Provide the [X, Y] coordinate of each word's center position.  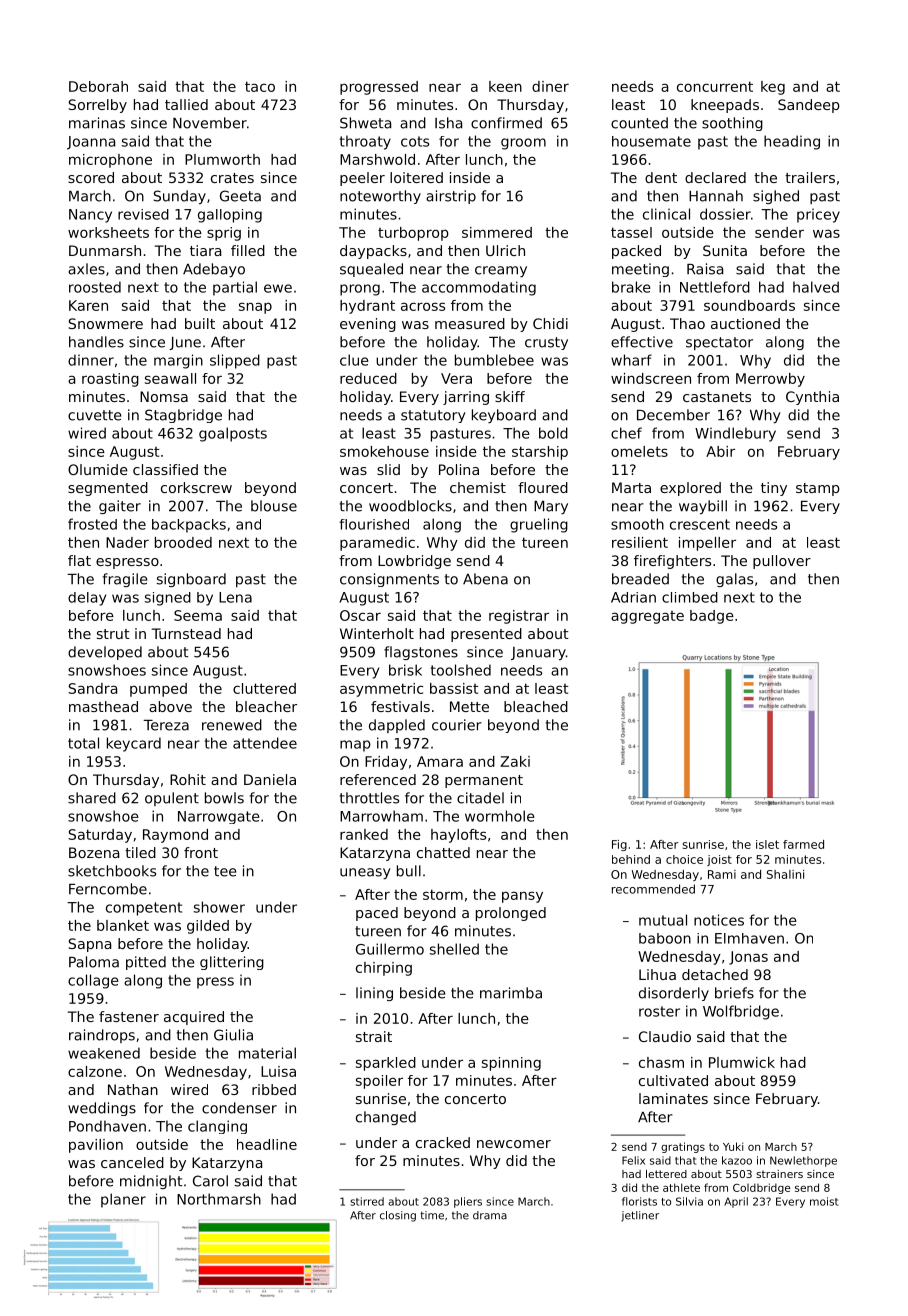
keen [505, 86]
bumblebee [494, 360]
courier [457, 725]
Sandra [92, 688]
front [201, 852]
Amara [440, 761]
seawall [170, 378]
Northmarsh [219, 1199]
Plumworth [222, 159]
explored [690, 489]
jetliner [640, 1216]
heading [792, 142]
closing [398, 1216]
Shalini [785, 874]
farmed [803, 844]
